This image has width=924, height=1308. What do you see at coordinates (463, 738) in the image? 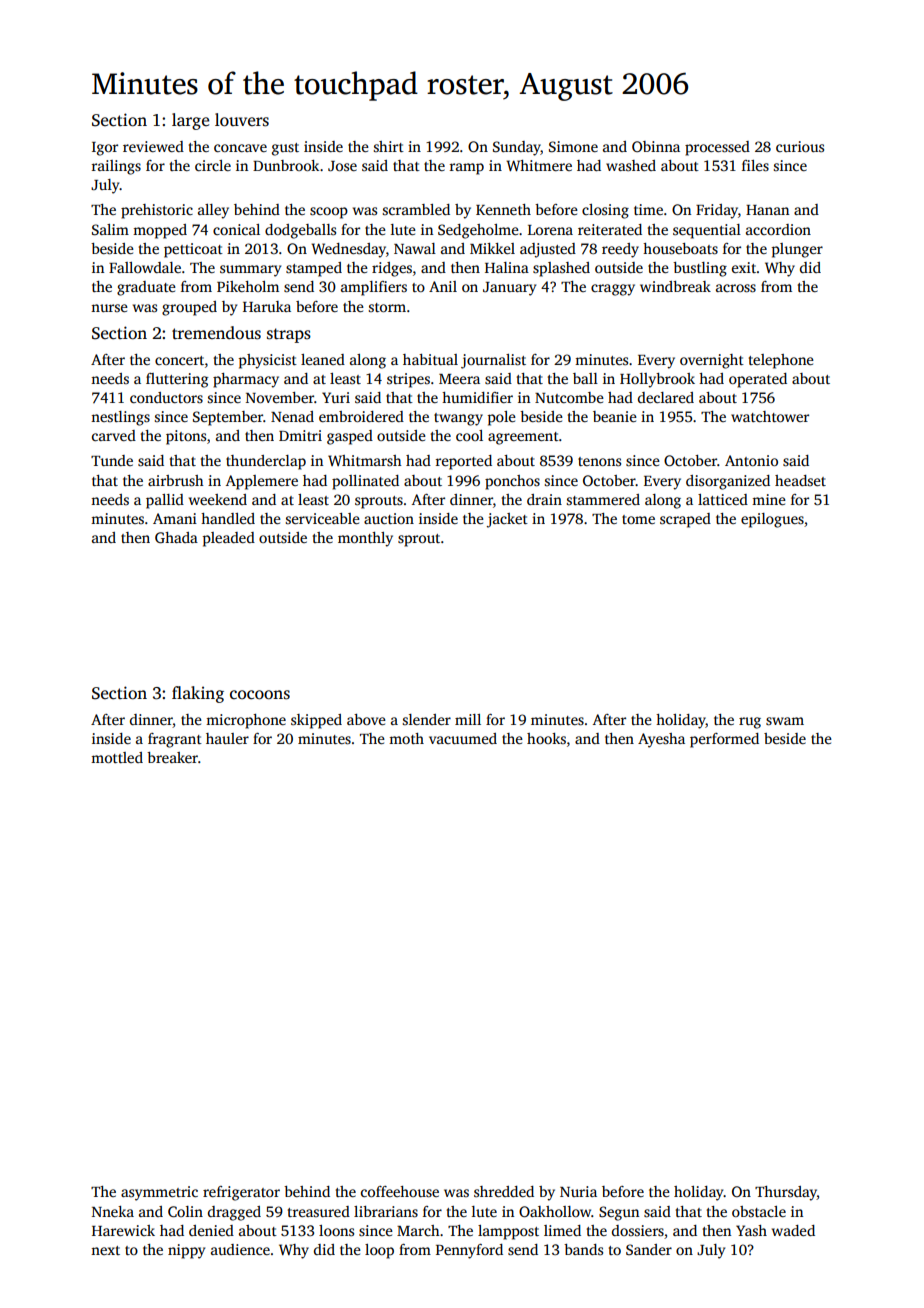
I see `vacuumed` at bounding box center [463, 738].
